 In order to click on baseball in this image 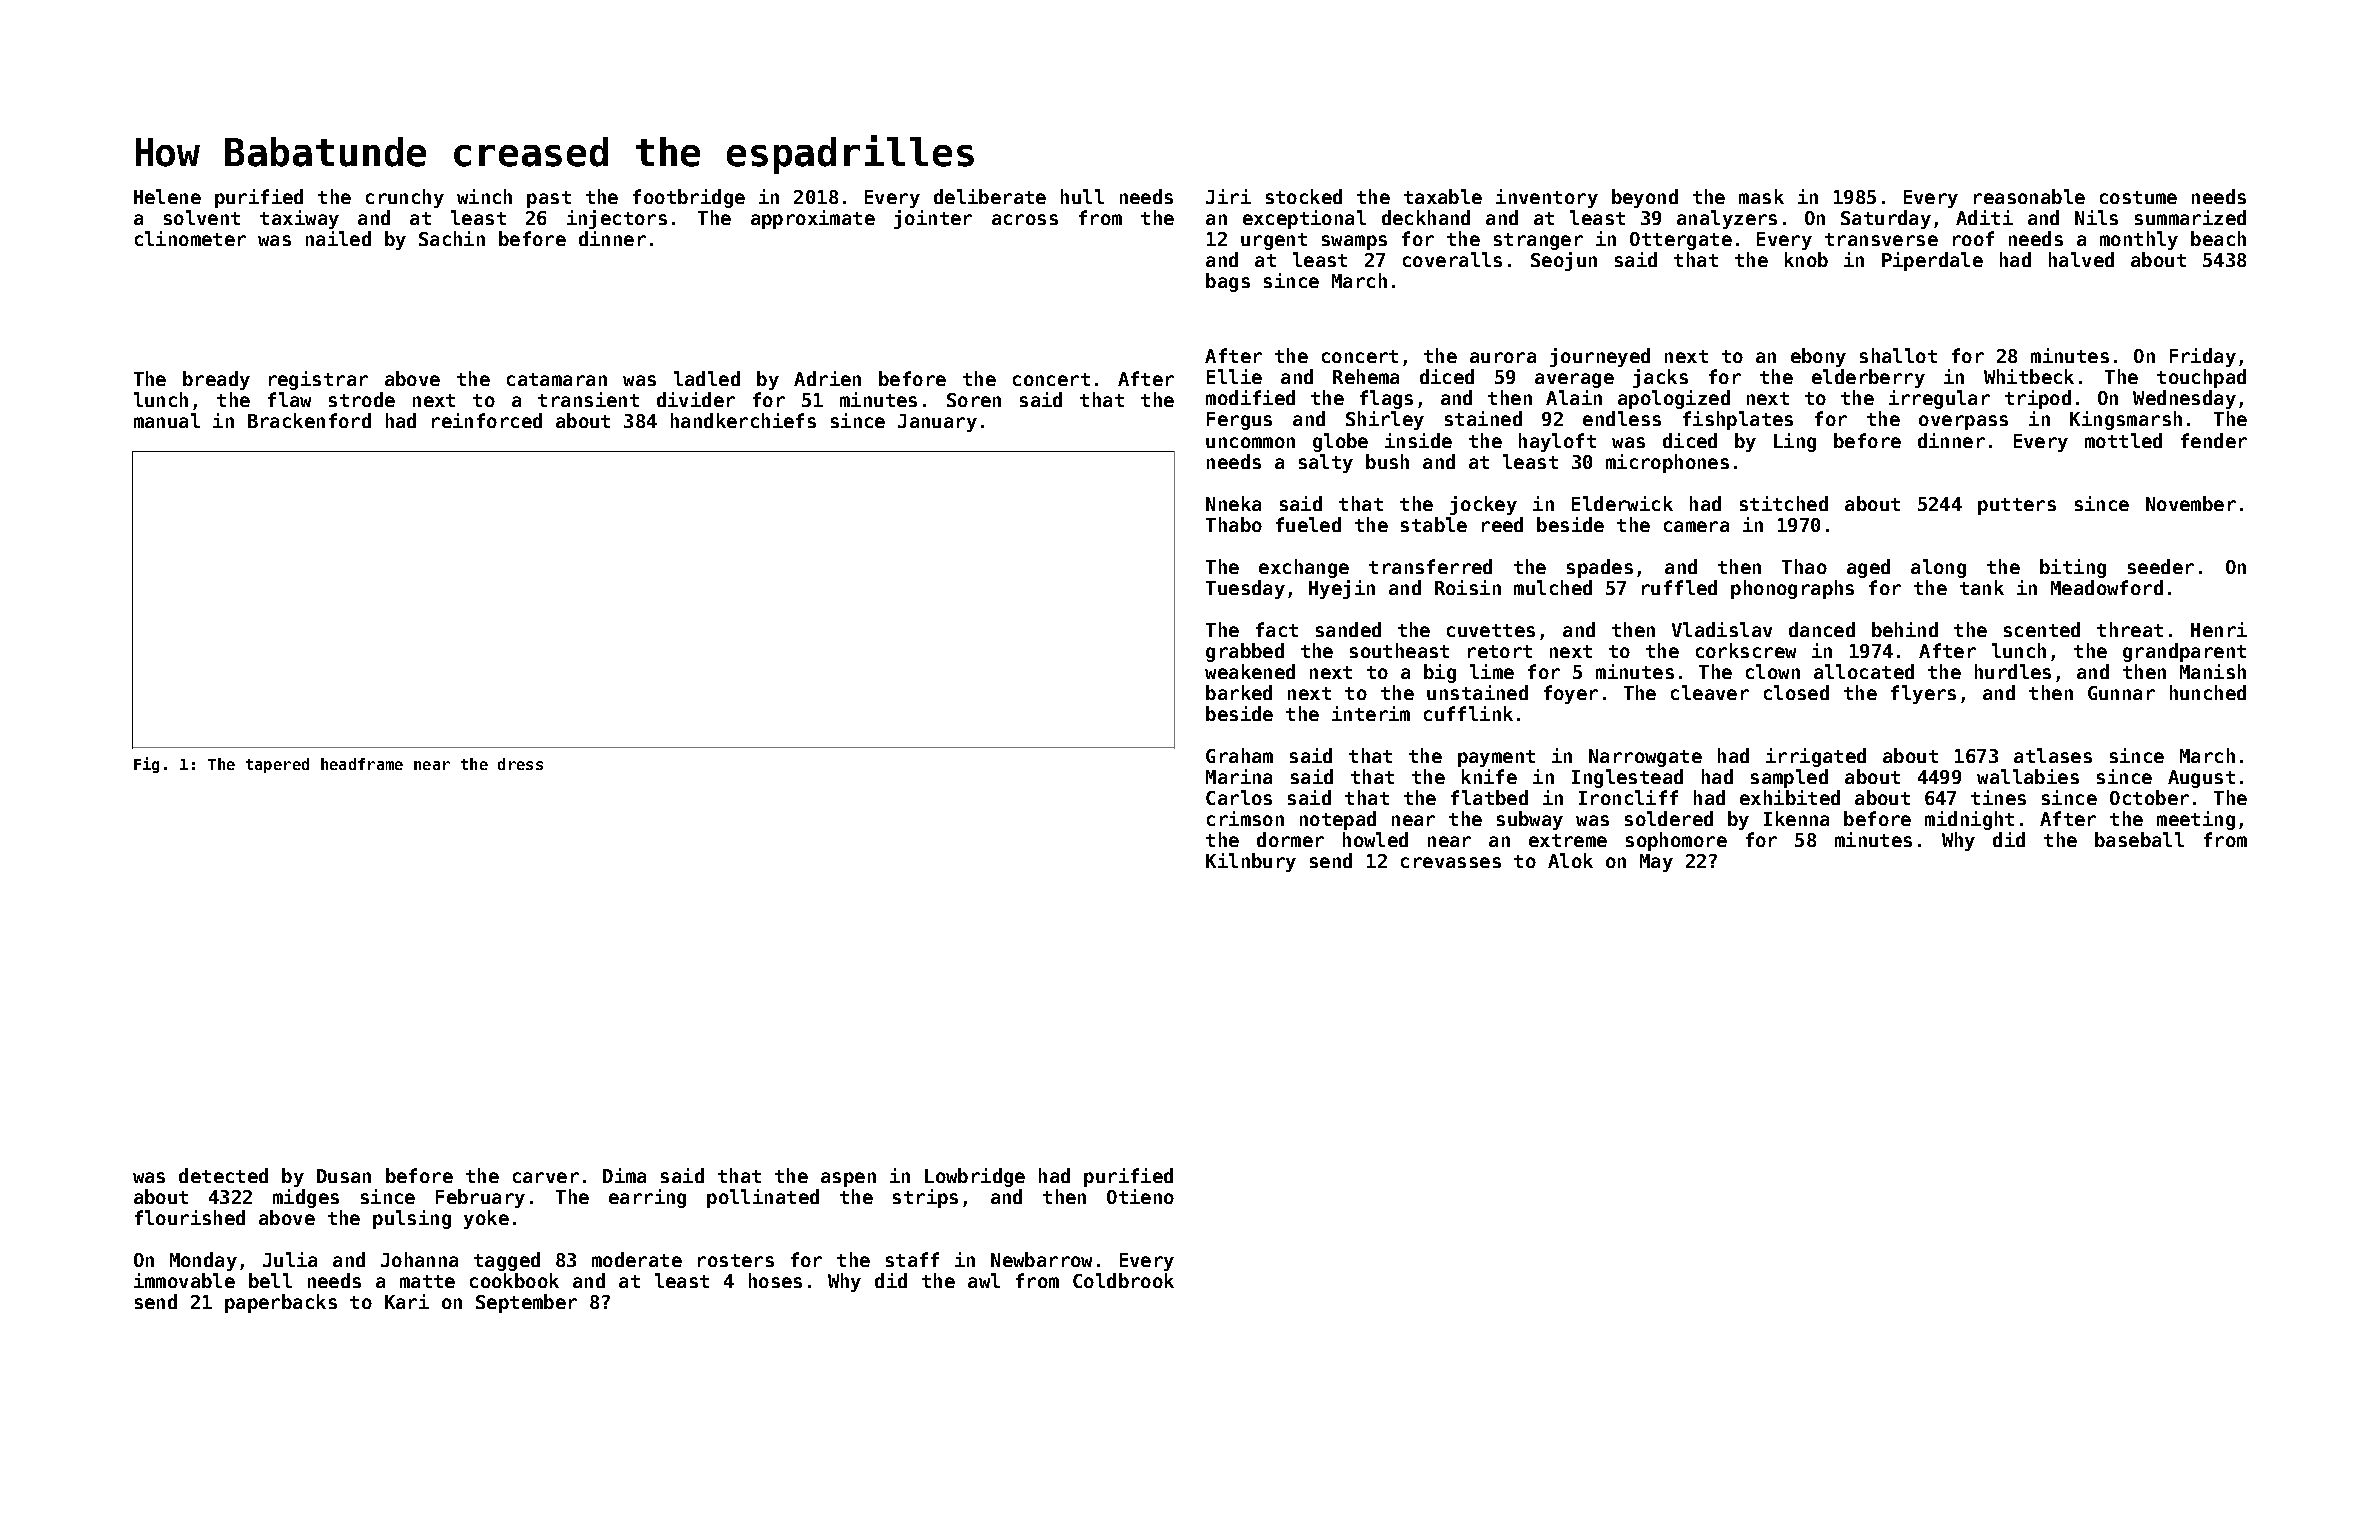, I will do `click(2139, 839)`.
